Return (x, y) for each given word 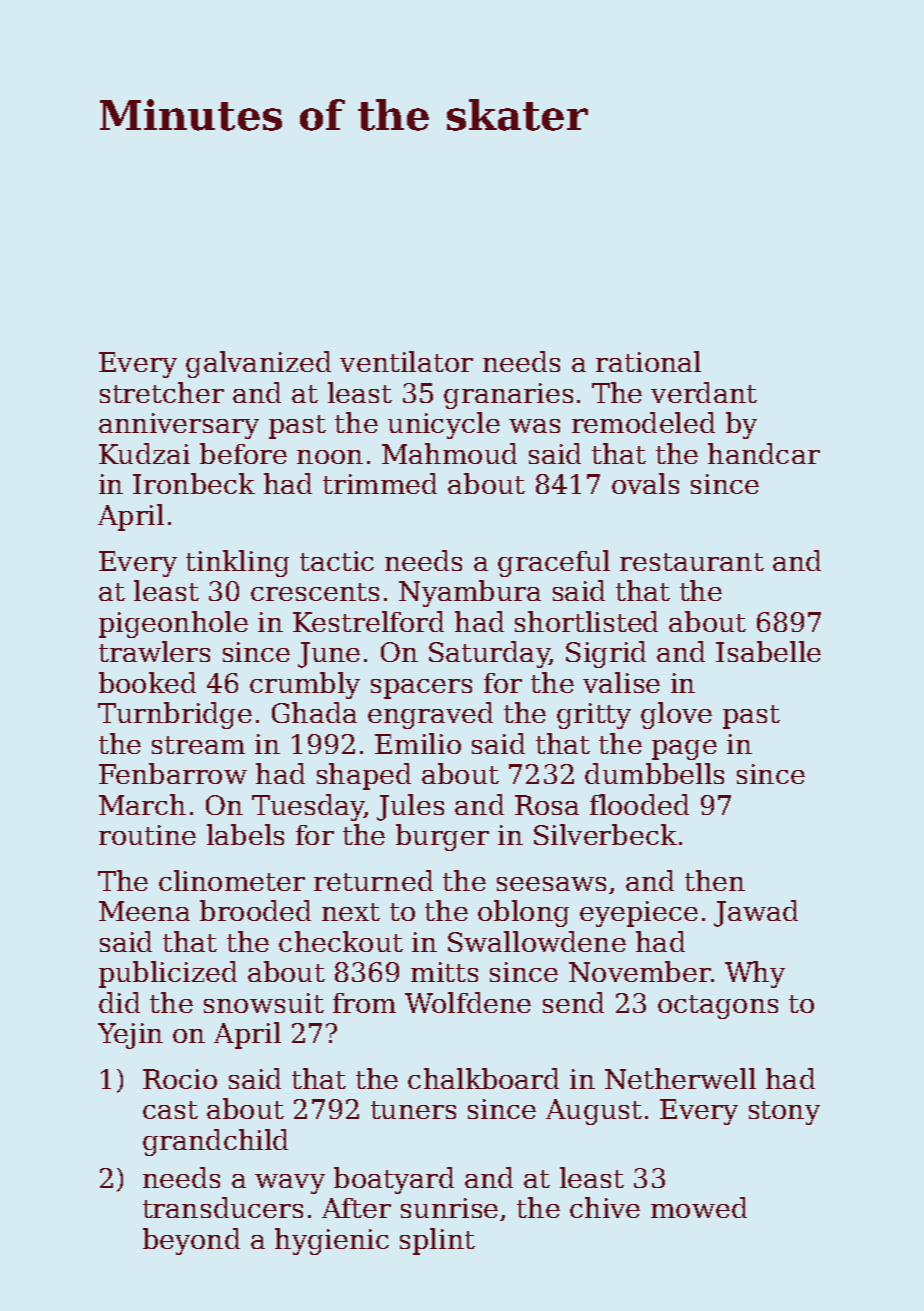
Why (755, 974)
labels (245, 834)
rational (648, 361)
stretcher (162, 392)
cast (170, 1110)
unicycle (444, 425)
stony (784, 1113)
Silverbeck (605, 834)
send (573, 1002)
